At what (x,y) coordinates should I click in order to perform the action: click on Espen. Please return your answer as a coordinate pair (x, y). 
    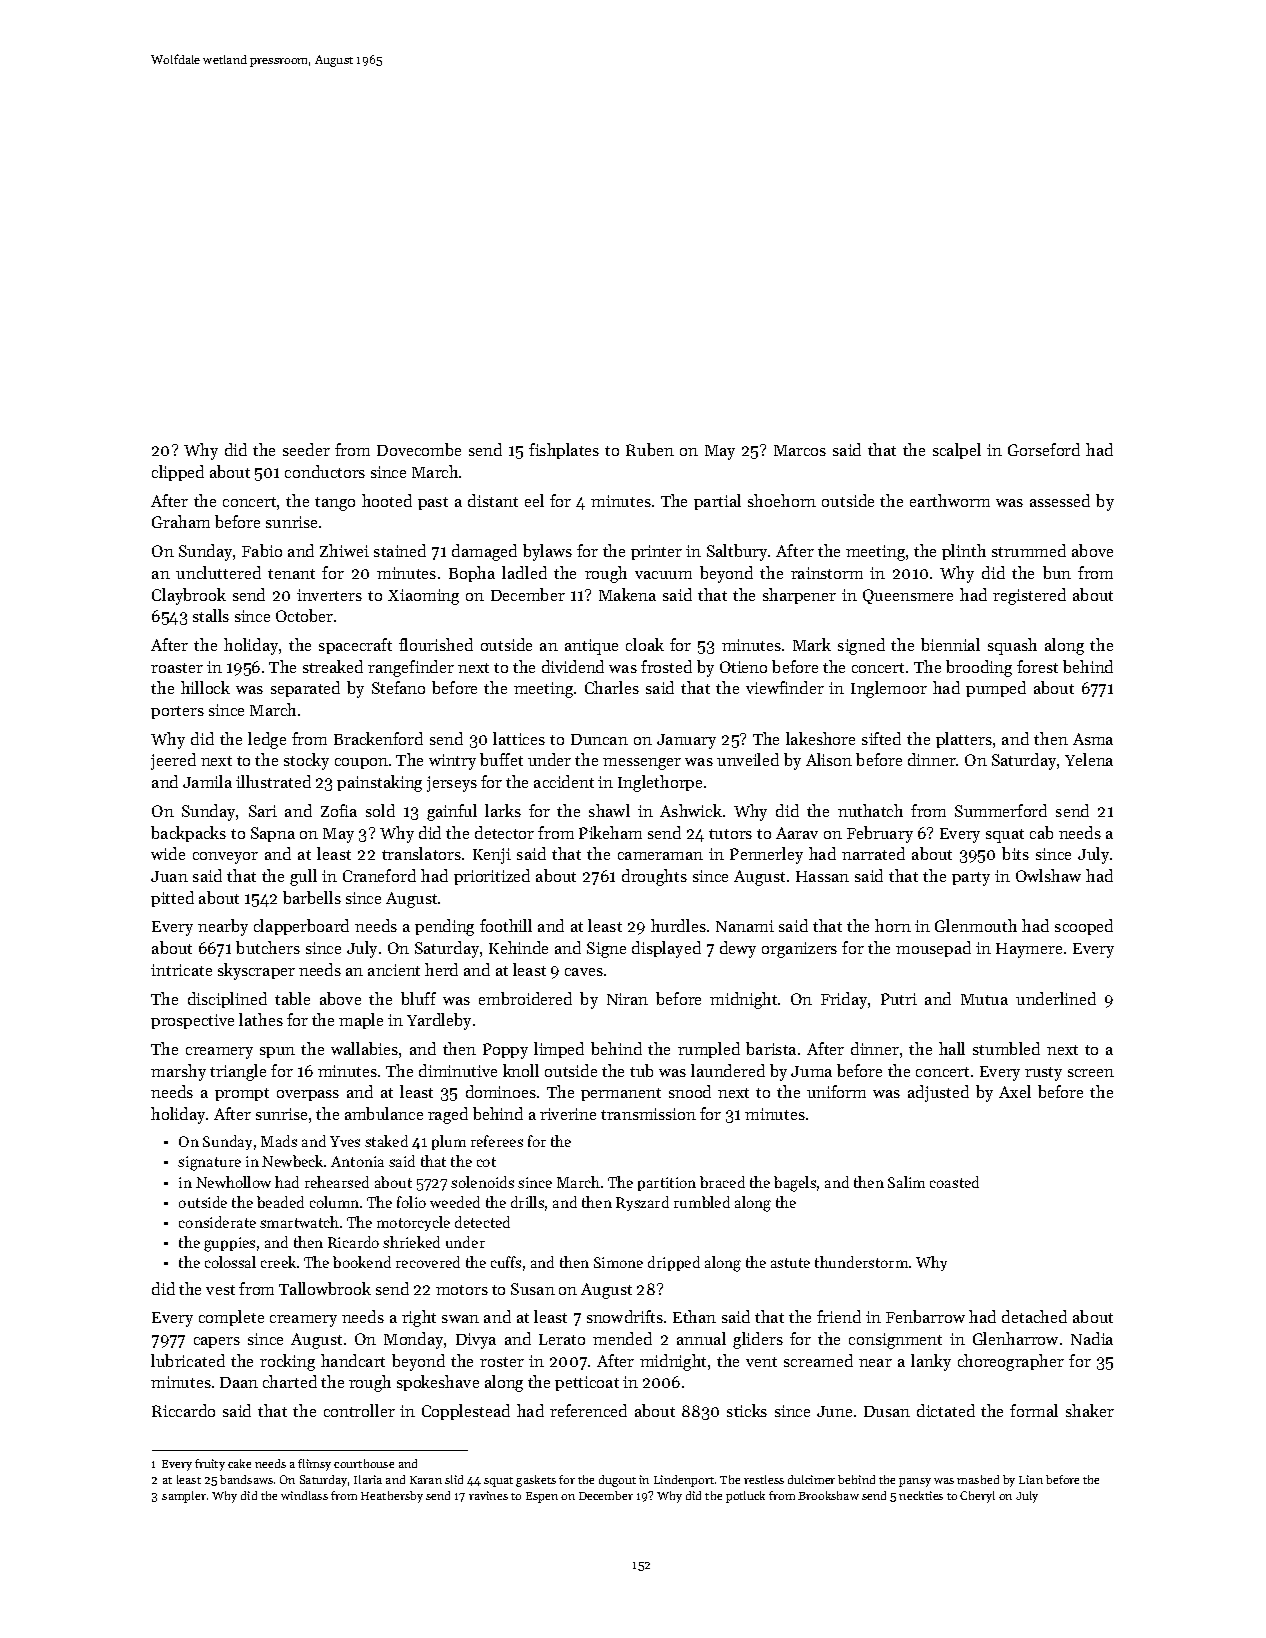
    Looking at the image, I should click on (542, 1497).
